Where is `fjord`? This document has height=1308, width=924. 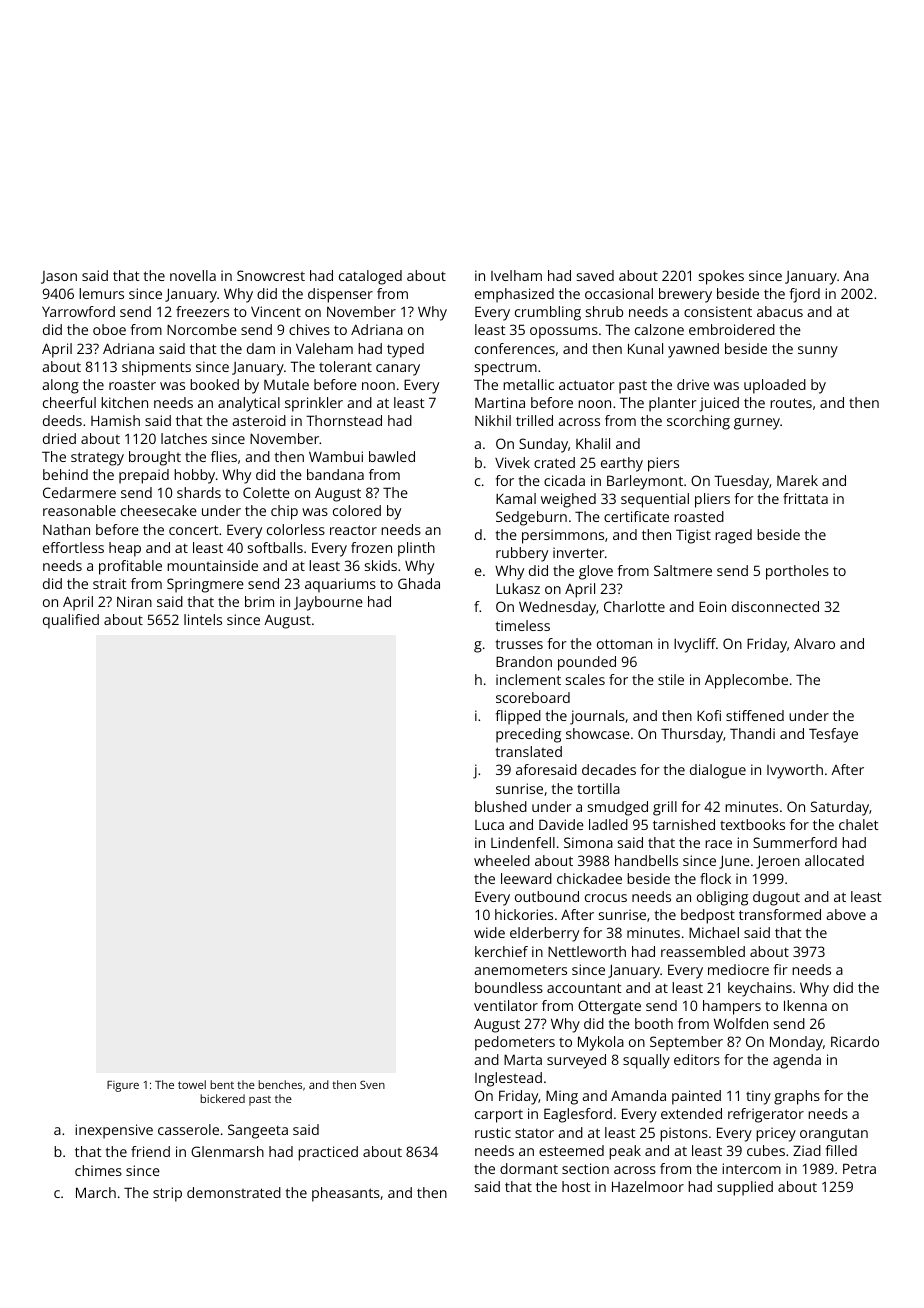
fjord is located at coordinates (805, 295).
